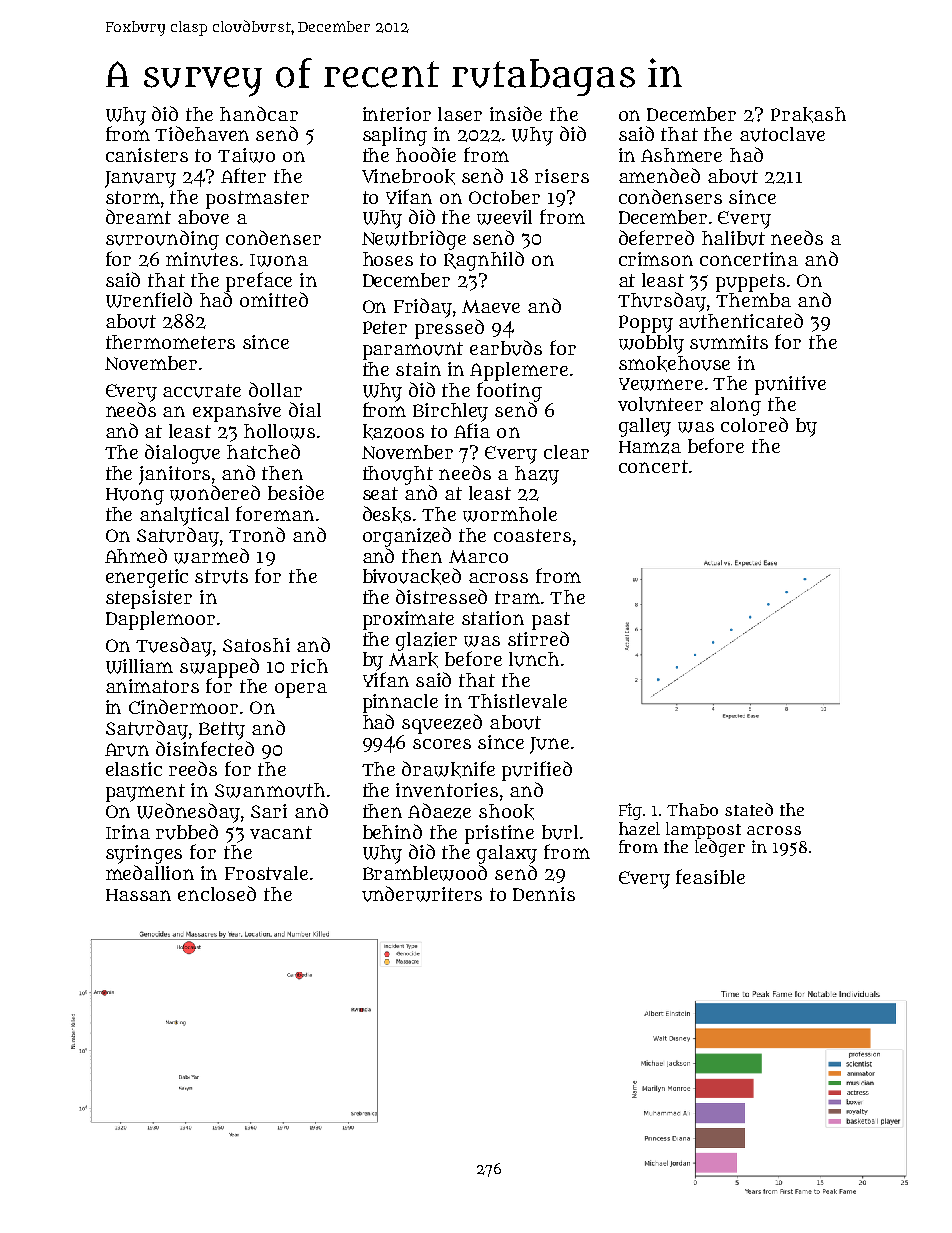  What do you see at coordinates (149, 300) in the document?
I see `Wrenfield` at bounding box center [149, 300].
